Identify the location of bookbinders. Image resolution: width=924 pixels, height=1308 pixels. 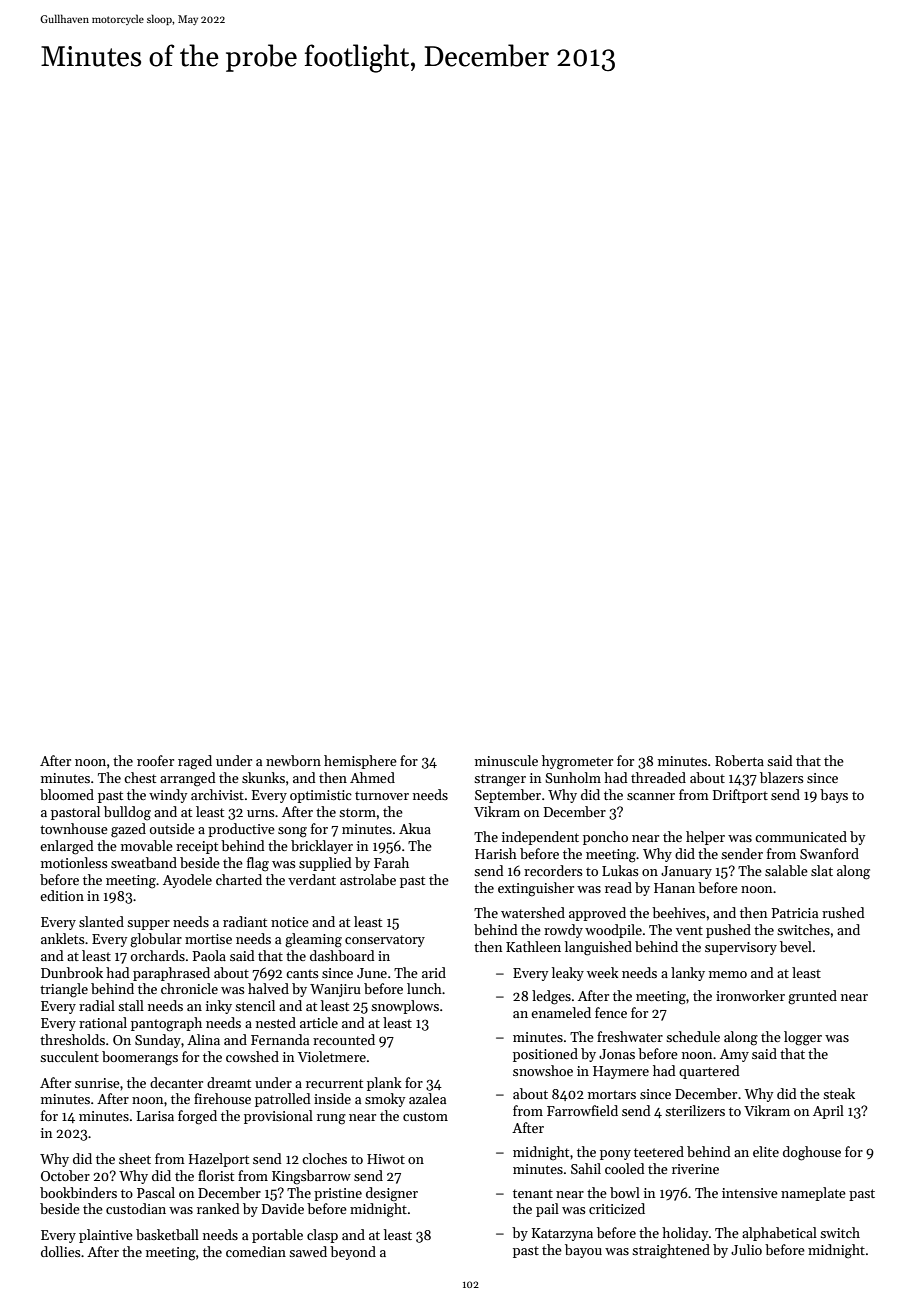
(78, 1192).
